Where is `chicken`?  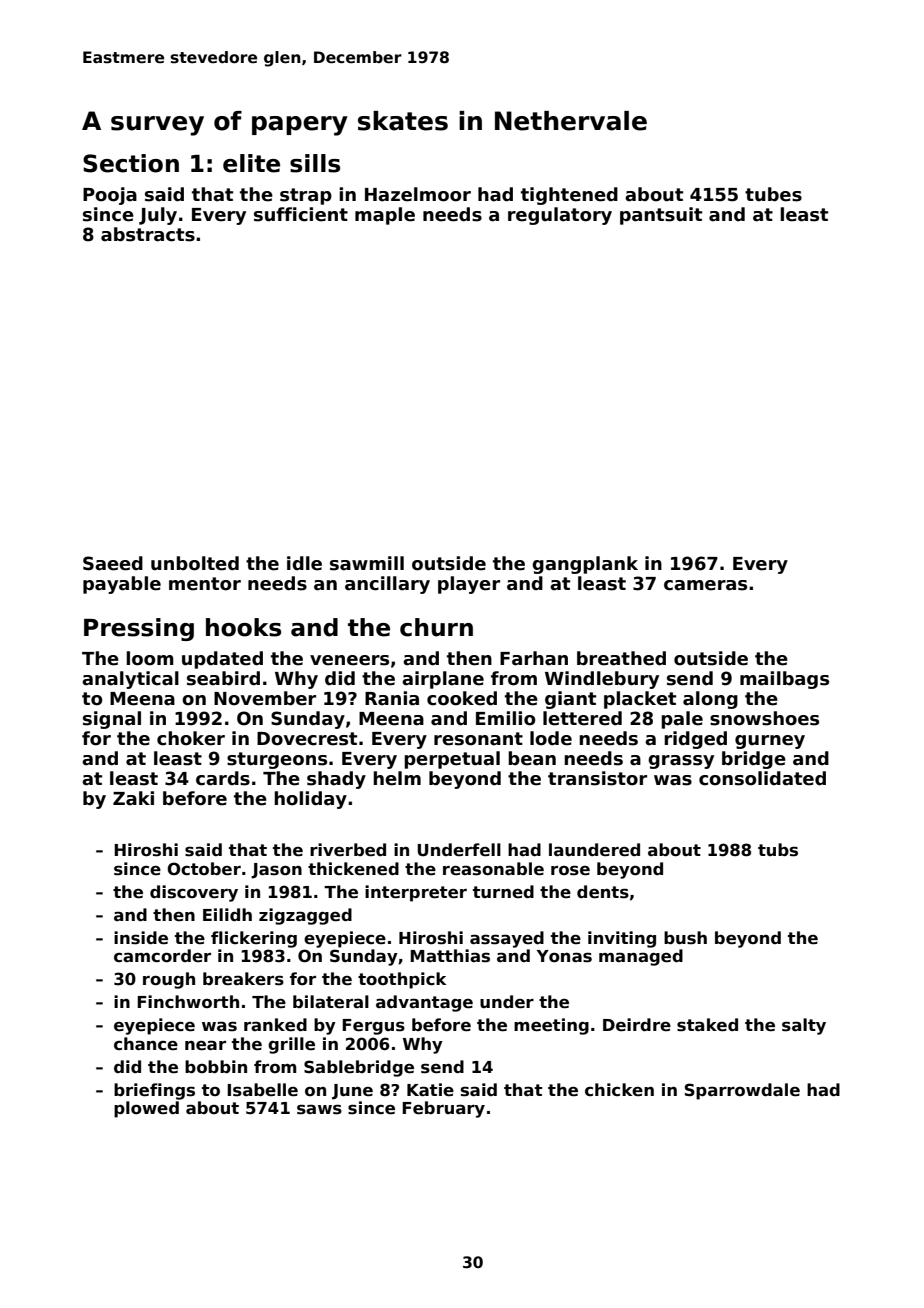 chicken is located at coordinates (619, 1090).
